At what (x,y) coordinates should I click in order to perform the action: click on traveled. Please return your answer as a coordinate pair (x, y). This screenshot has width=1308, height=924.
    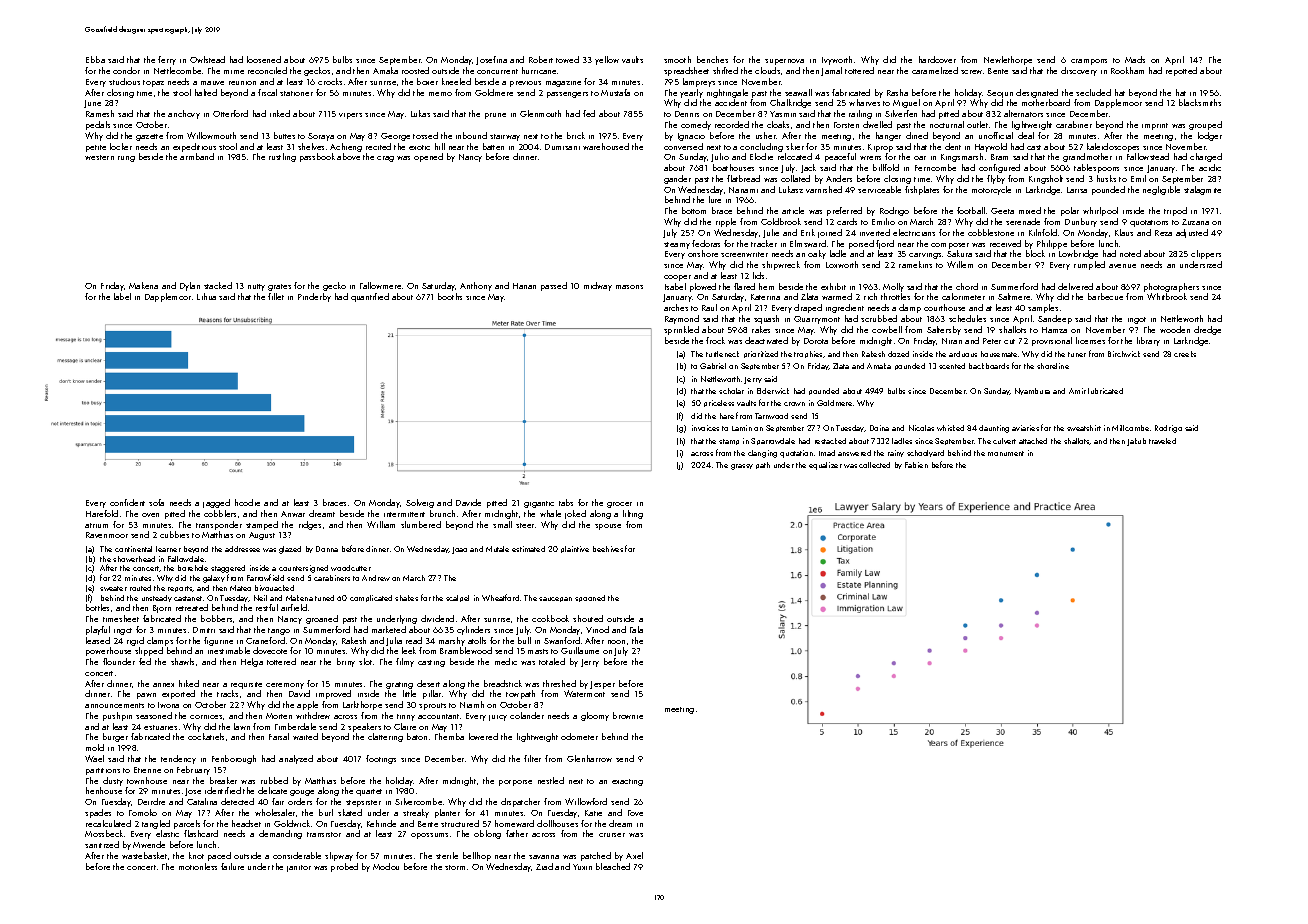
    Looking at the image, I should click on (1162, 441).
